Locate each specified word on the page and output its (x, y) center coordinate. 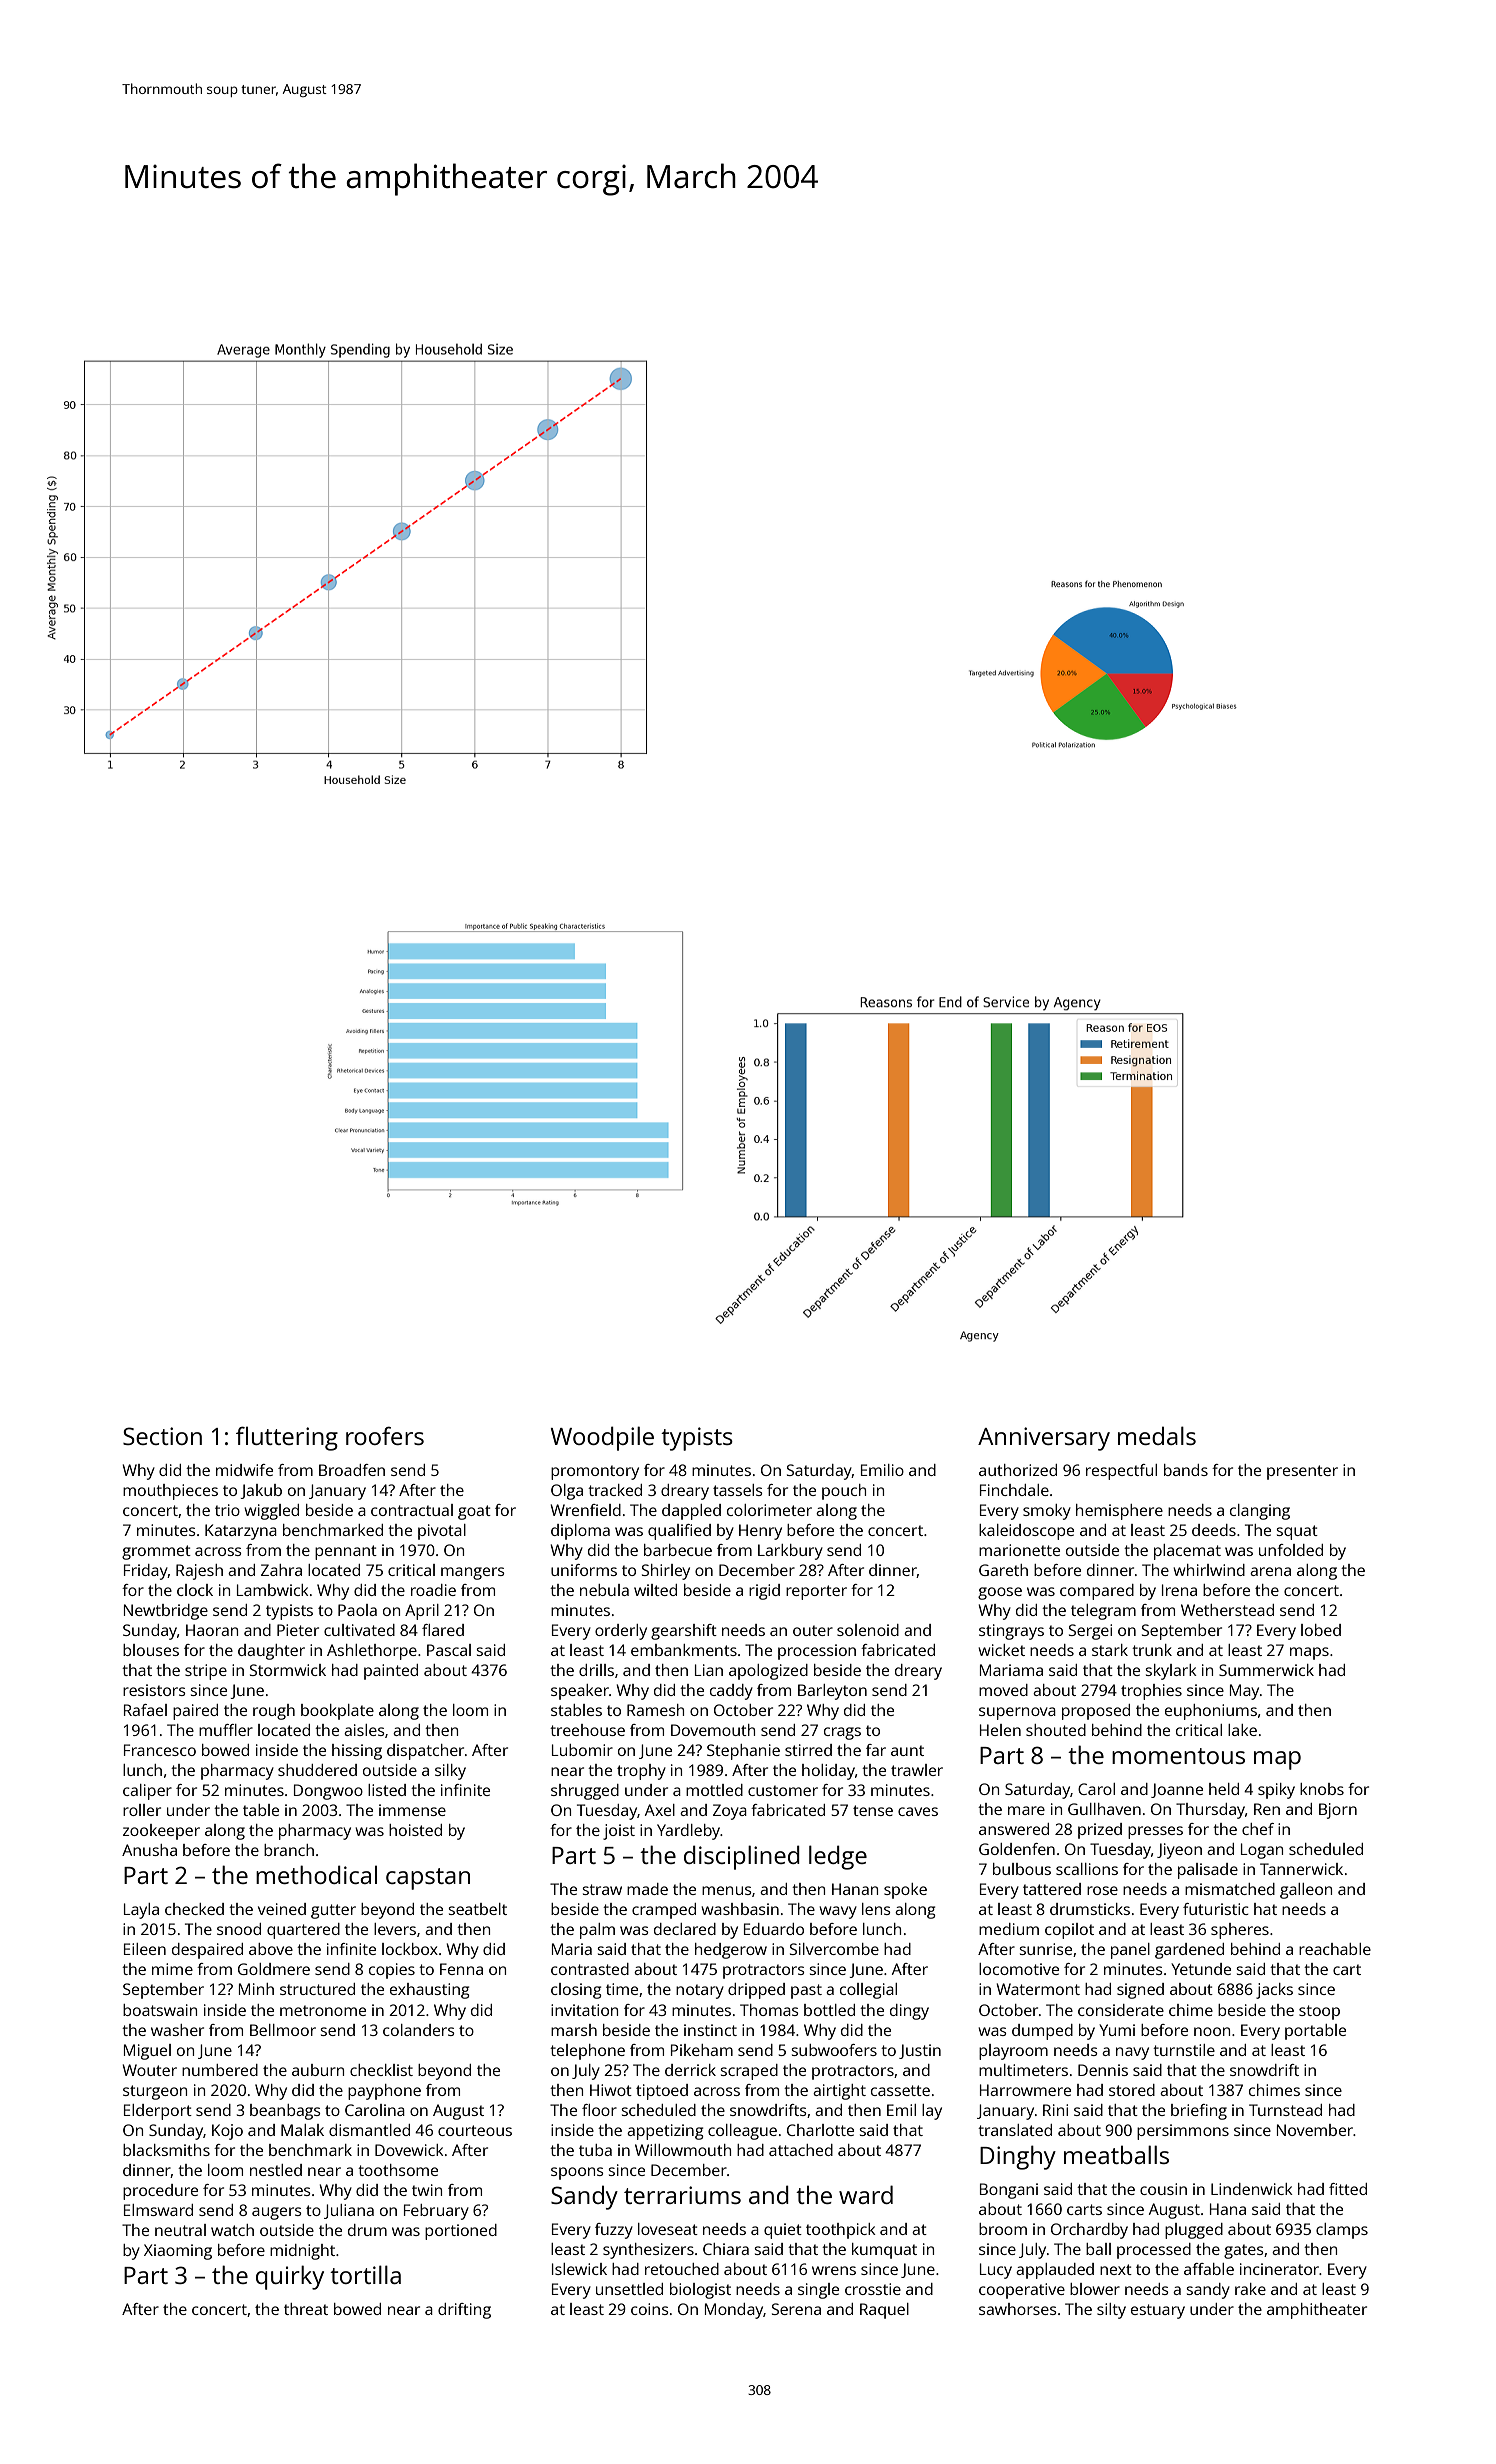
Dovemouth (713, 1730)
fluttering (287, 1438)
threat (306, 2309)
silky (450, 1772)
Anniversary (1044, 1439)
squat (1297, 1532)
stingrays (1011, 1632)
